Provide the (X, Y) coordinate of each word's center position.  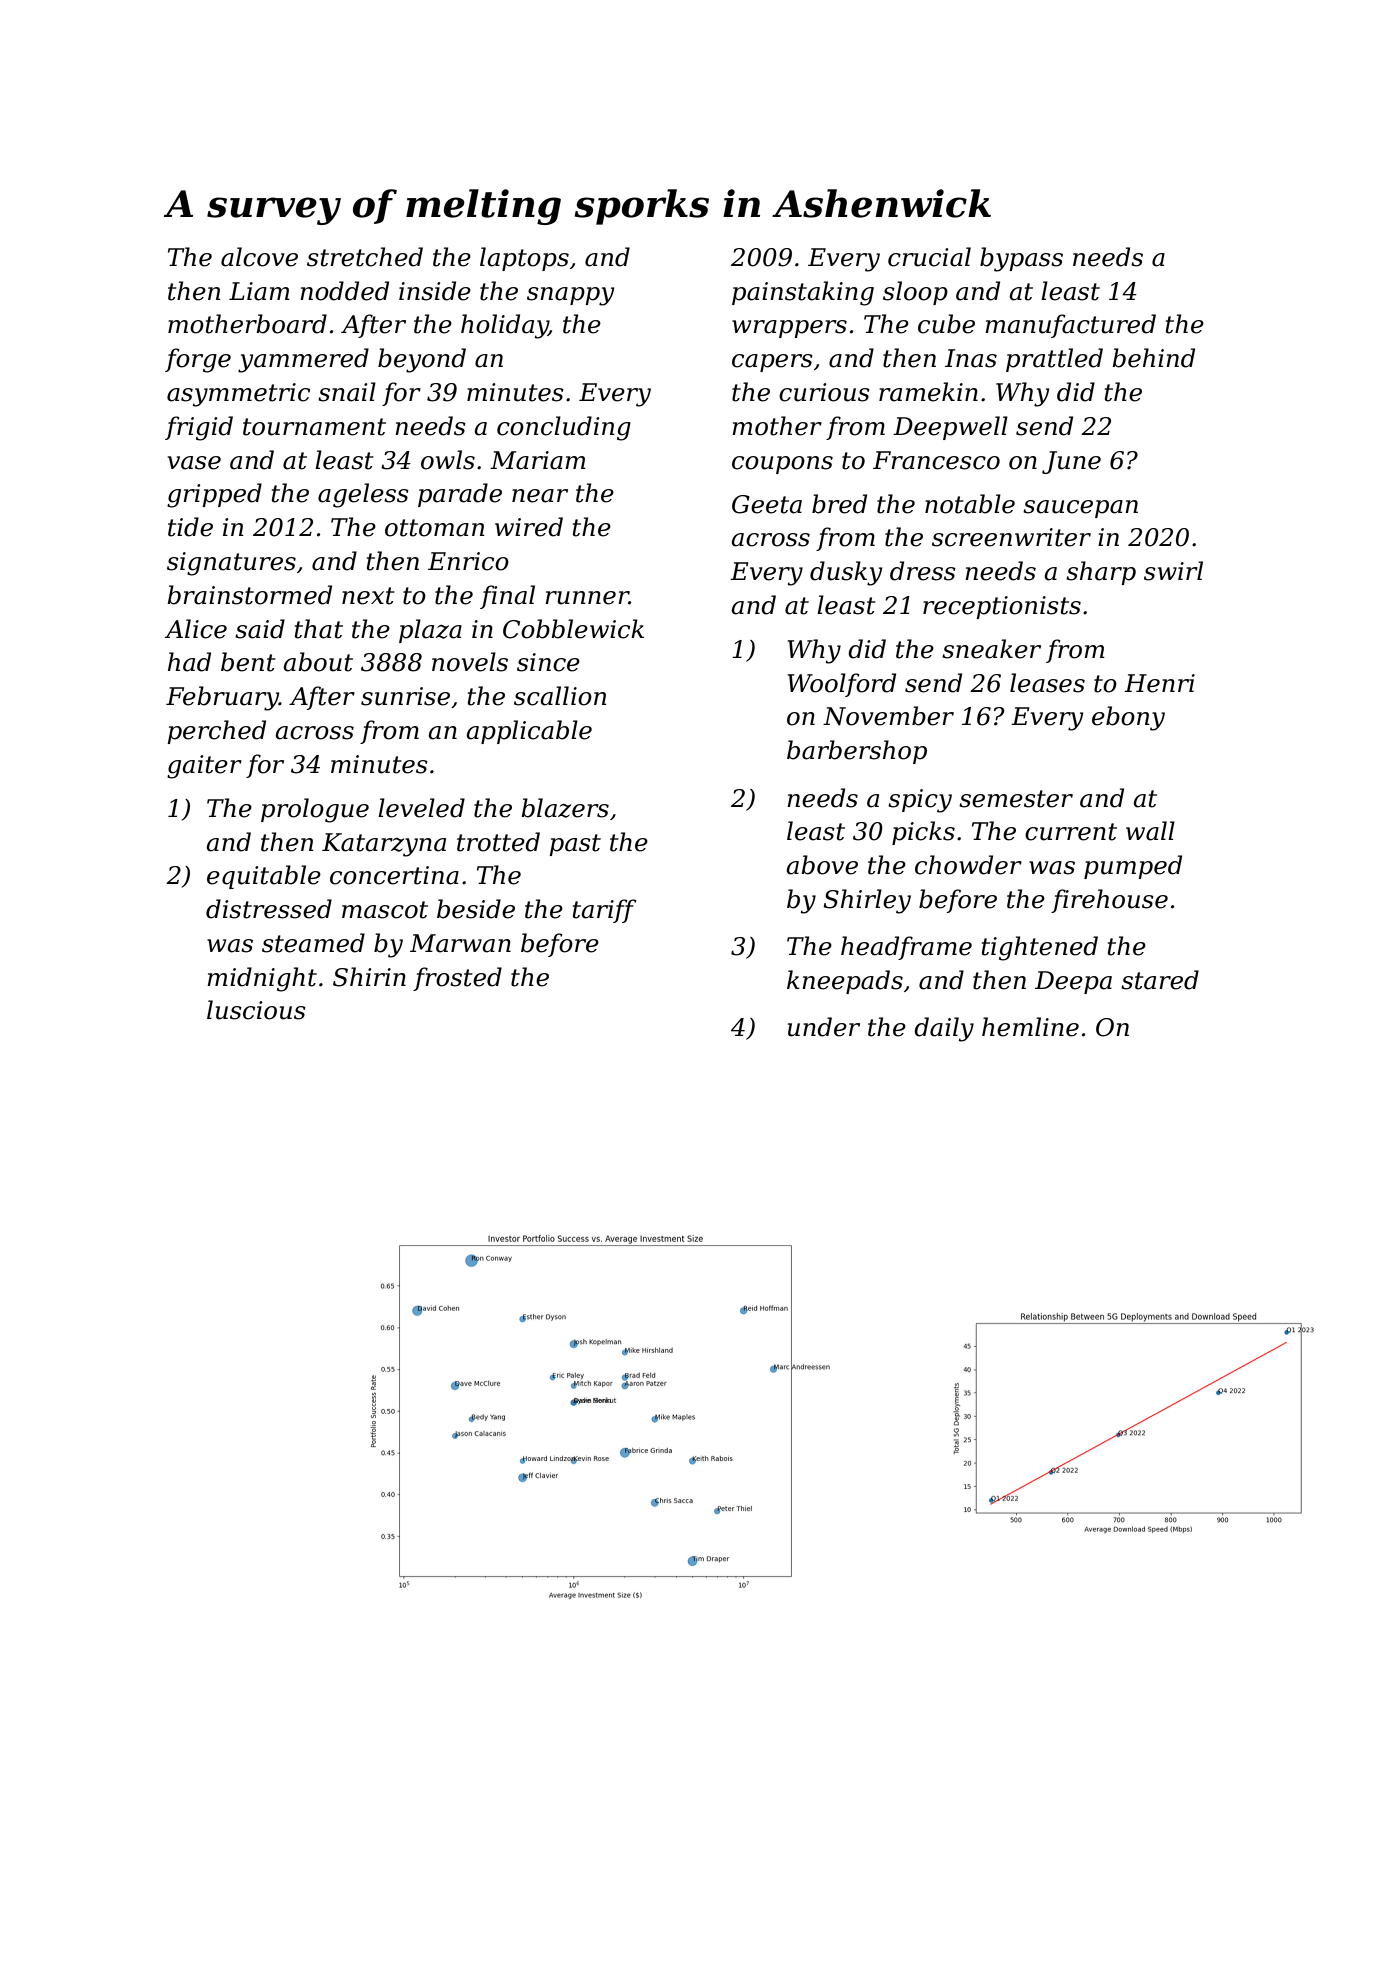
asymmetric (238, 395)
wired (529, 527)
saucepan (1080, 509)
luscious (256, 1010)
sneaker (991, 649)
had (189, 662)
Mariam (538, 460)
